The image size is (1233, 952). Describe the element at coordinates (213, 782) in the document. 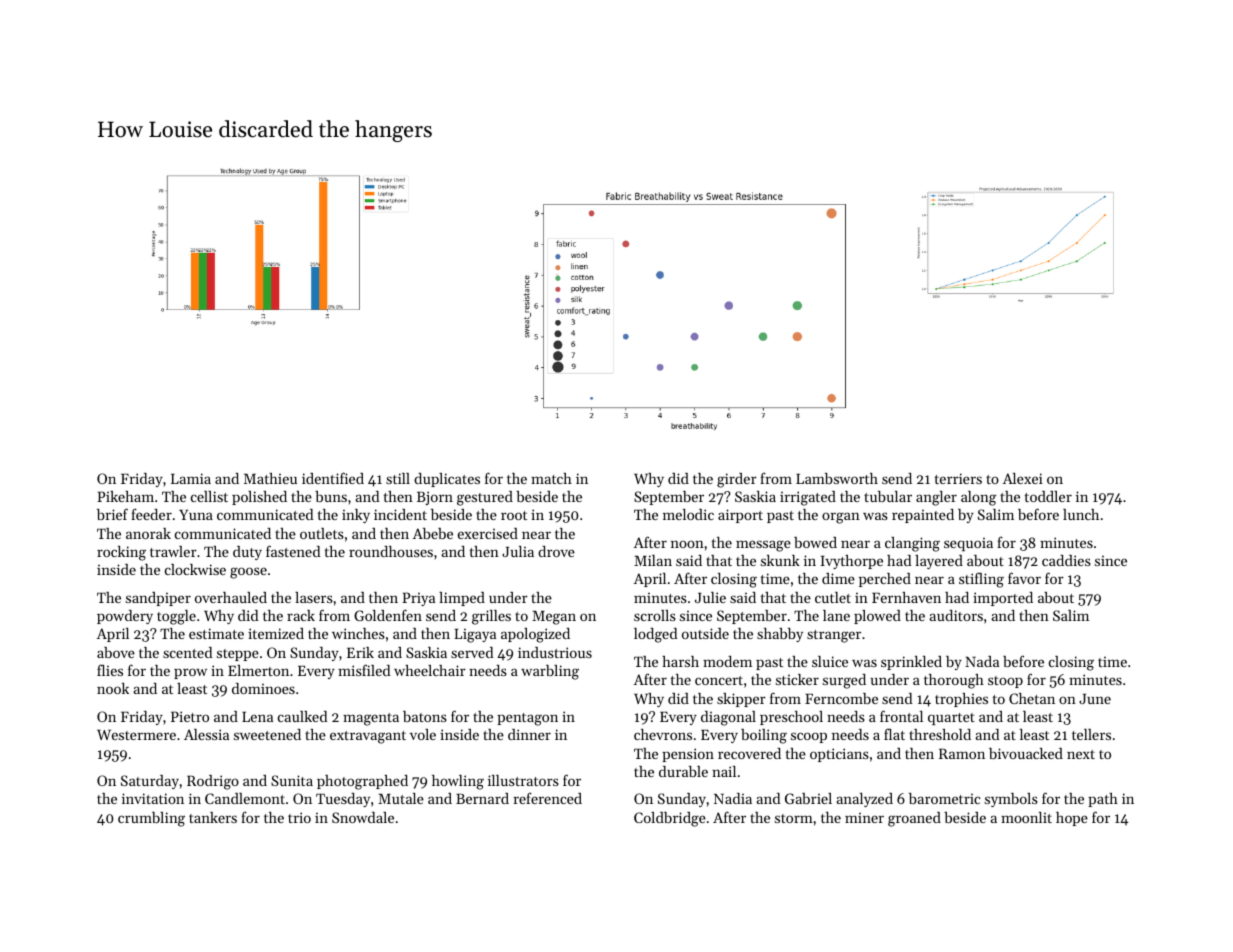

I see `Rodrigo` at that location.
